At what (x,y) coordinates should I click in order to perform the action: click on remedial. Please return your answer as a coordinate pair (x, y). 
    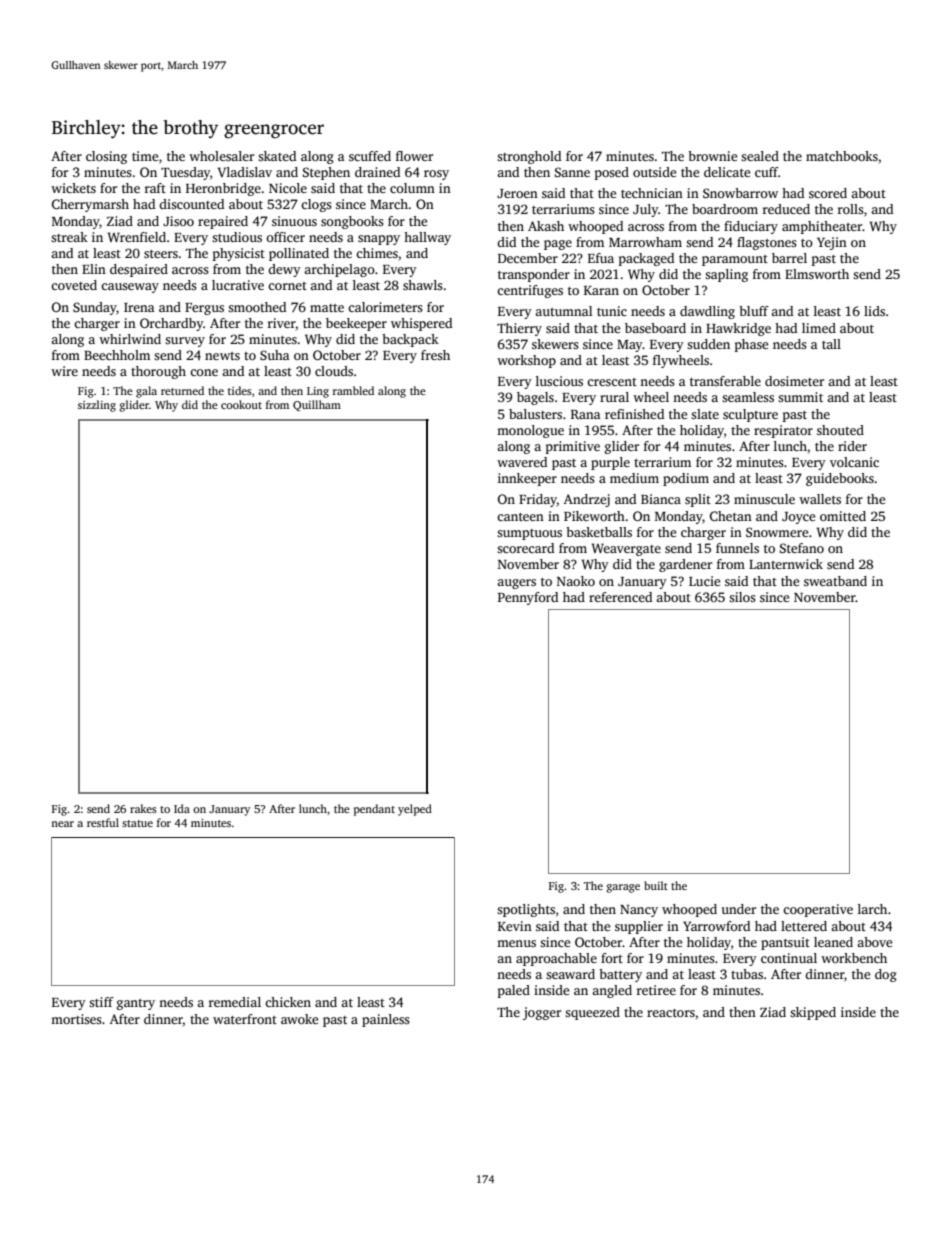
    Looking at the image, I should click on (235, 1002).
